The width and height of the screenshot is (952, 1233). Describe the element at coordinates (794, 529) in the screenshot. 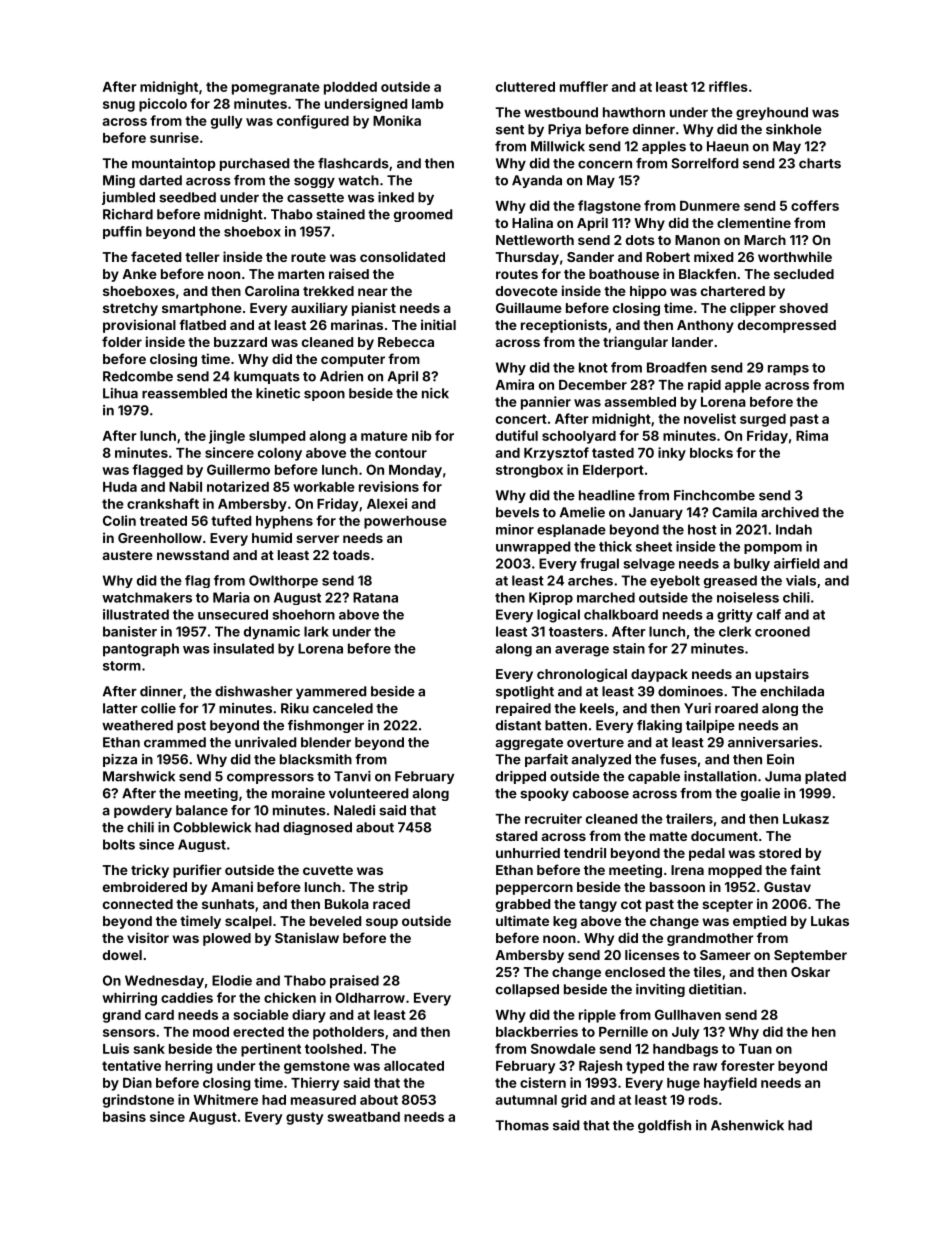

I see `Indah` at that location.
